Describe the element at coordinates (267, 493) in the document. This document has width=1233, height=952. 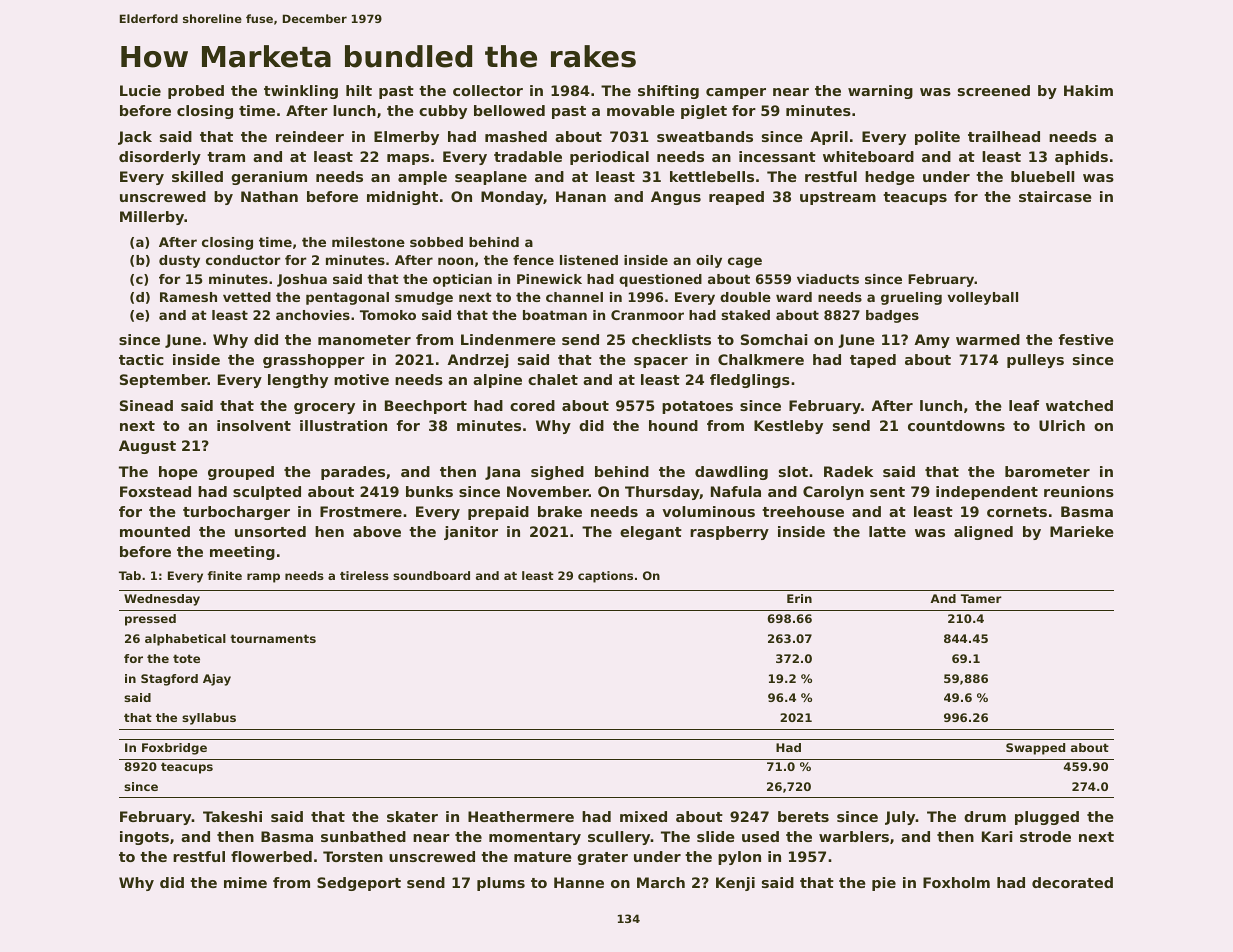
I see `sculpted` at that location.
